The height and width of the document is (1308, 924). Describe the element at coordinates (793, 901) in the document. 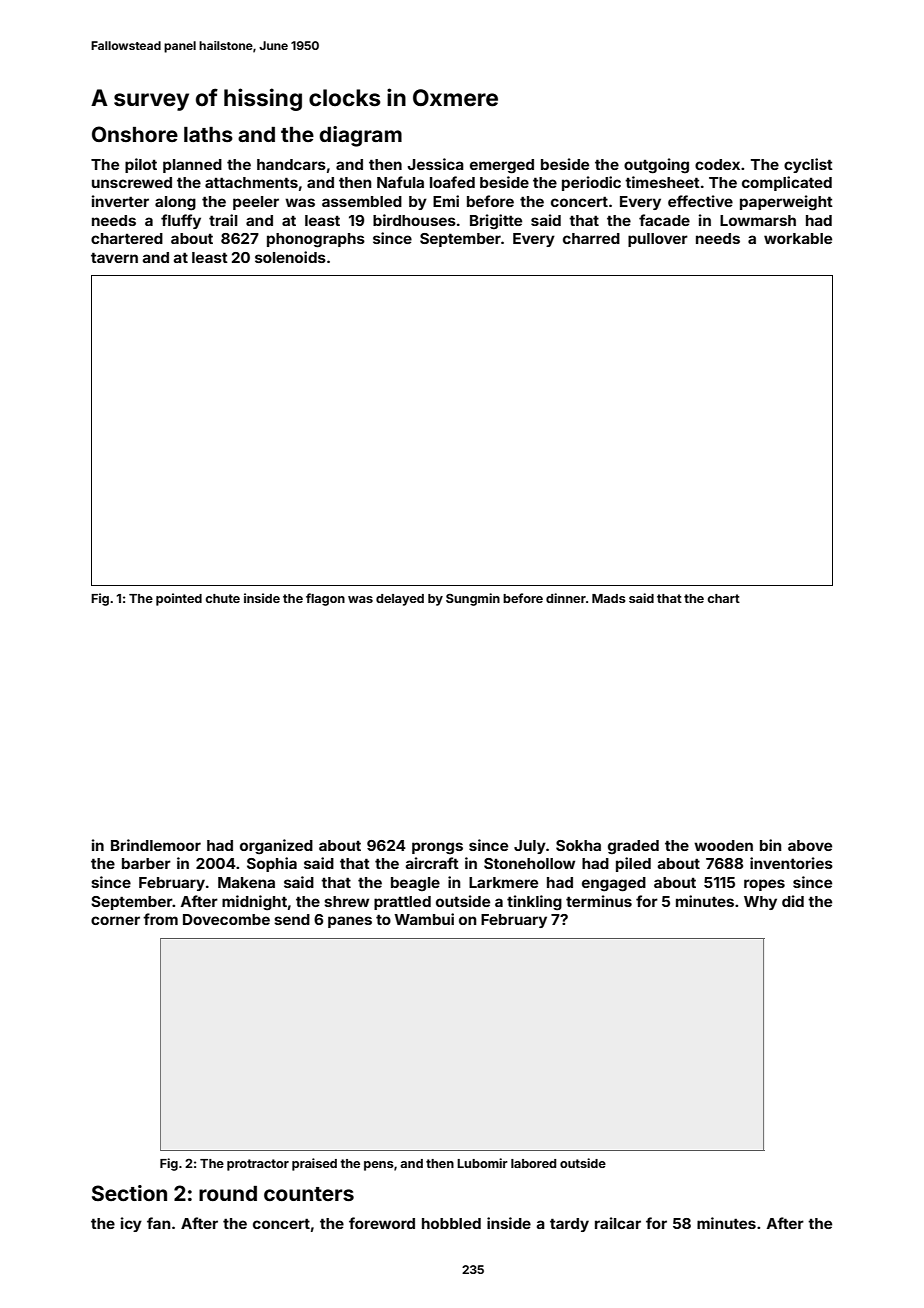

I see `did` at that location.
